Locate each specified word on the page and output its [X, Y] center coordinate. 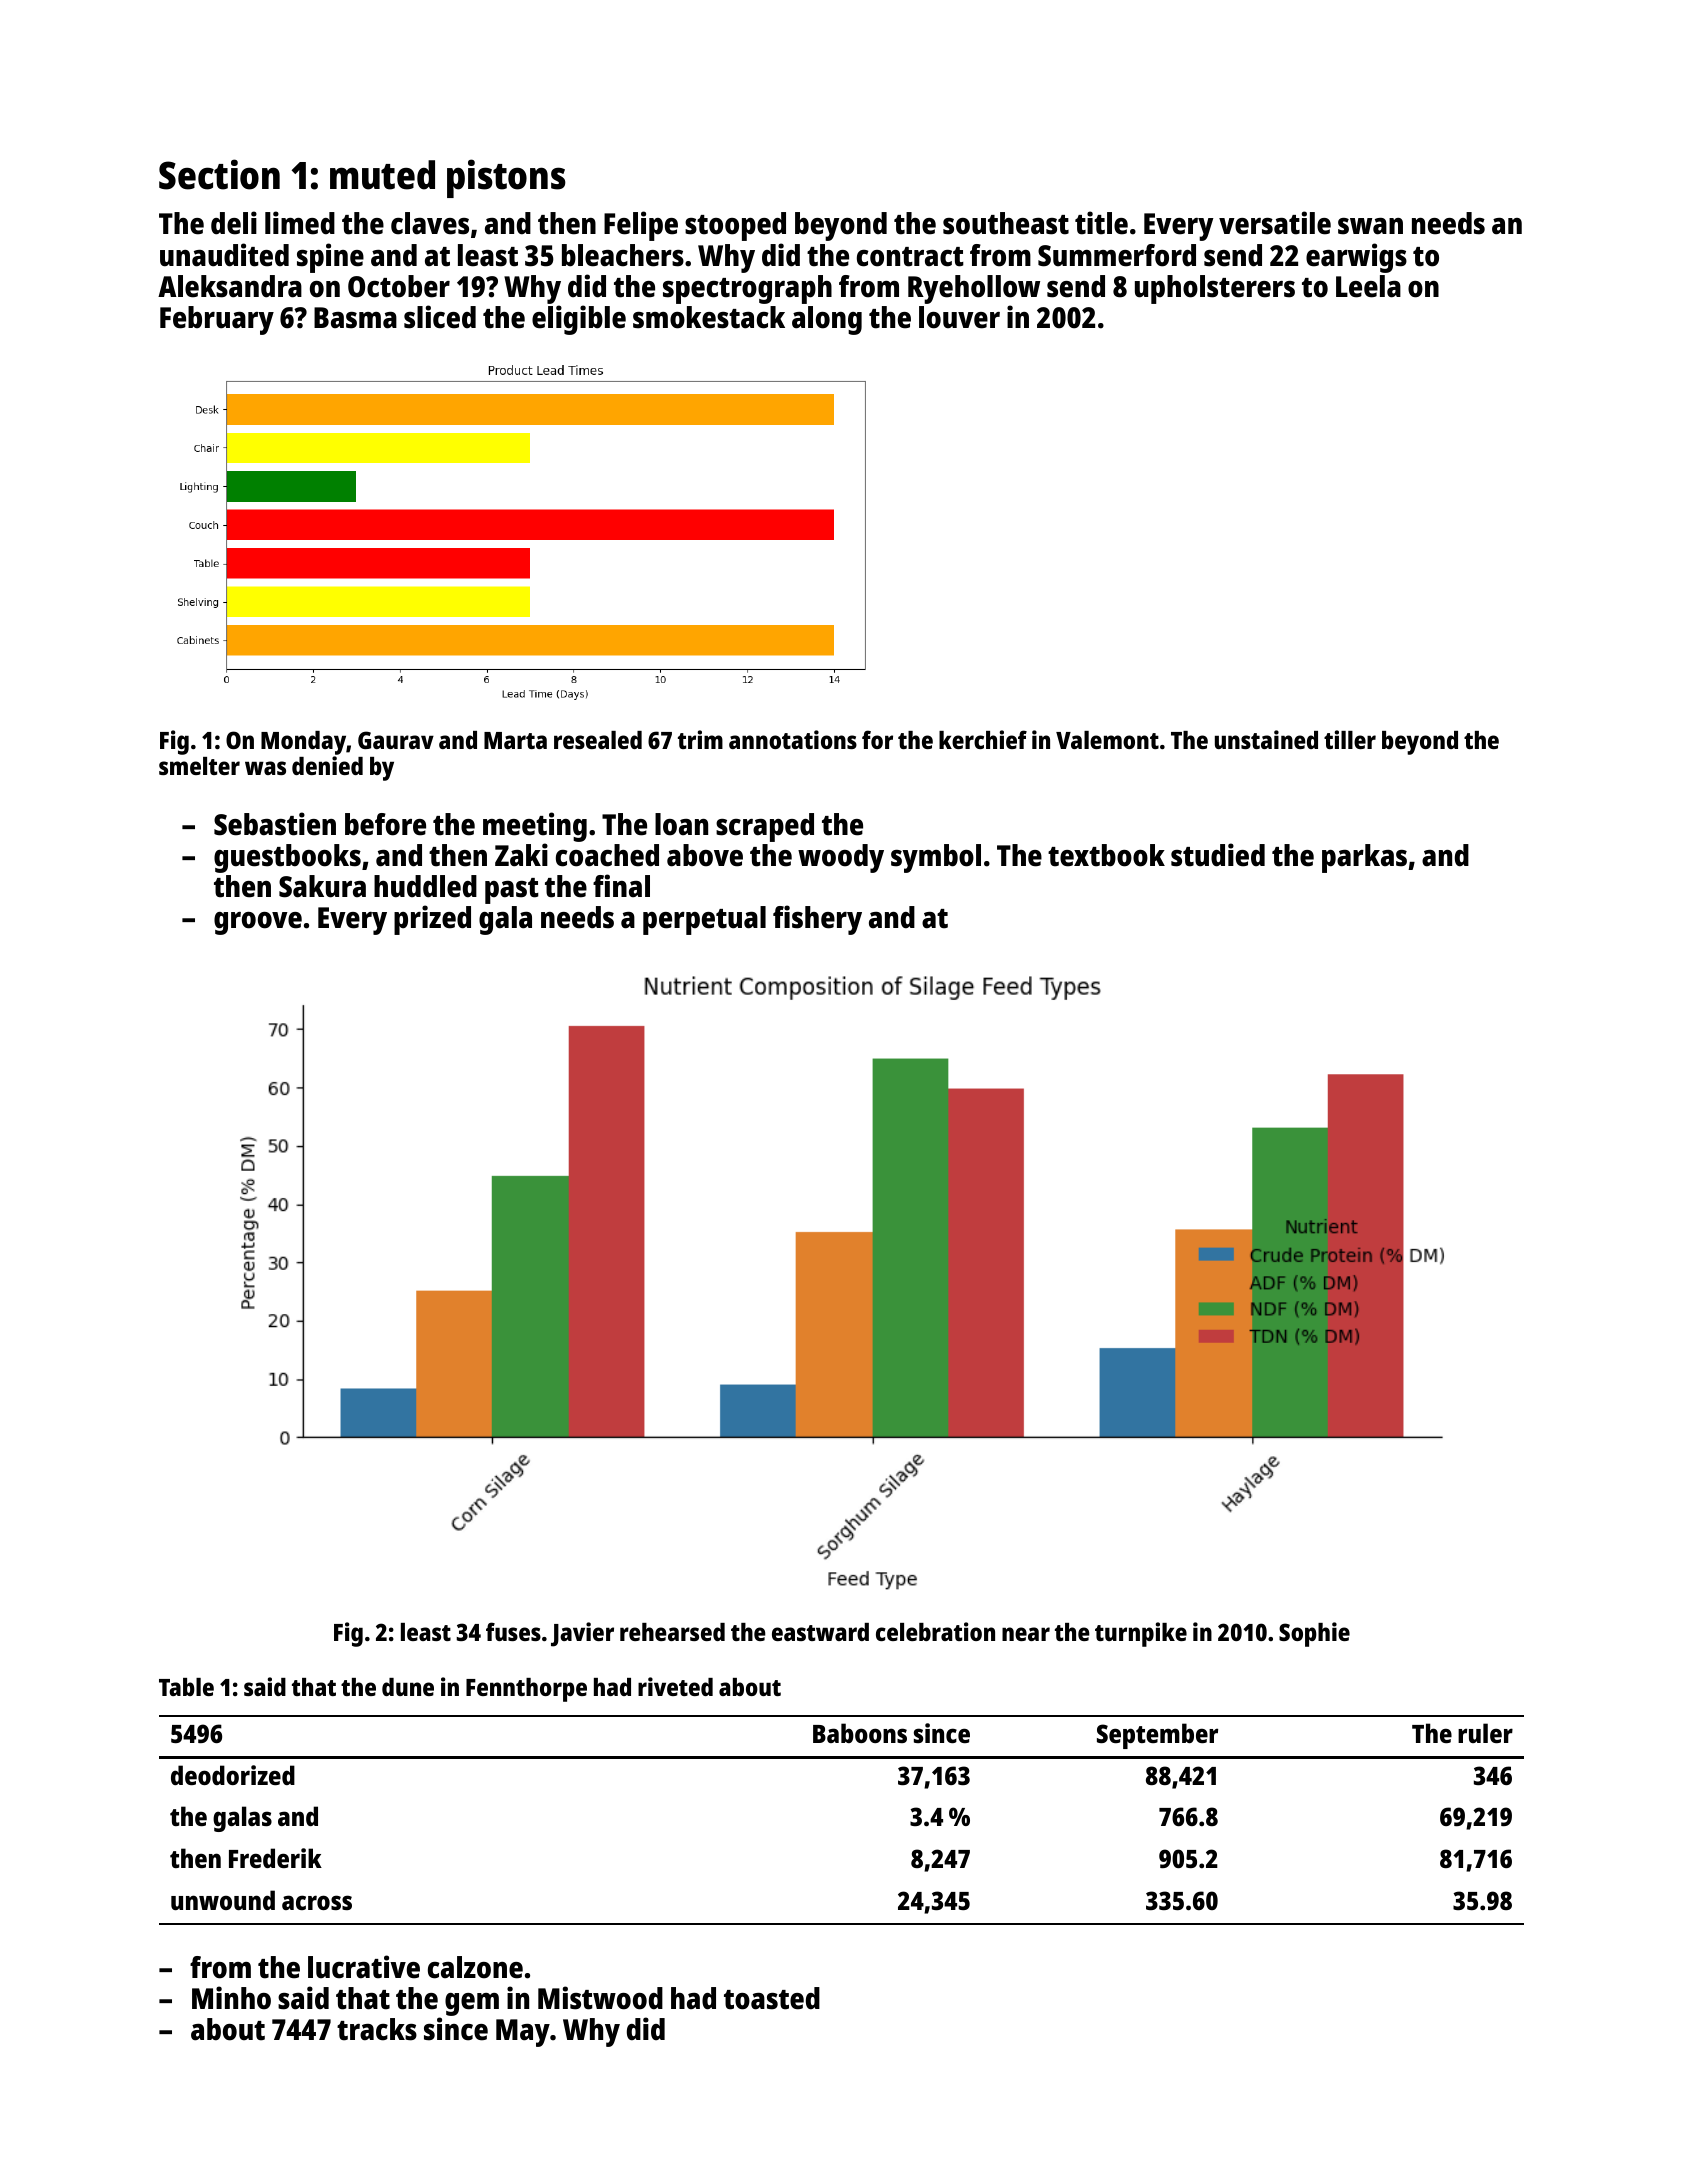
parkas [1364, 858]
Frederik [275, 1858]
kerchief [983, 739]
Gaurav [396, 740]
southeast [1006, 223]
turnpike [1141, 1634]
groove [258, 923]
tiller [1350, 739]
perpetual [704, 920]
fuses [513, 1631]
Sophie [1314, 1634]
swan [1370, 226]
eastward [820, 1632]
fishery [817, 920]
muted [382, 175]
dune [408, 1687]
